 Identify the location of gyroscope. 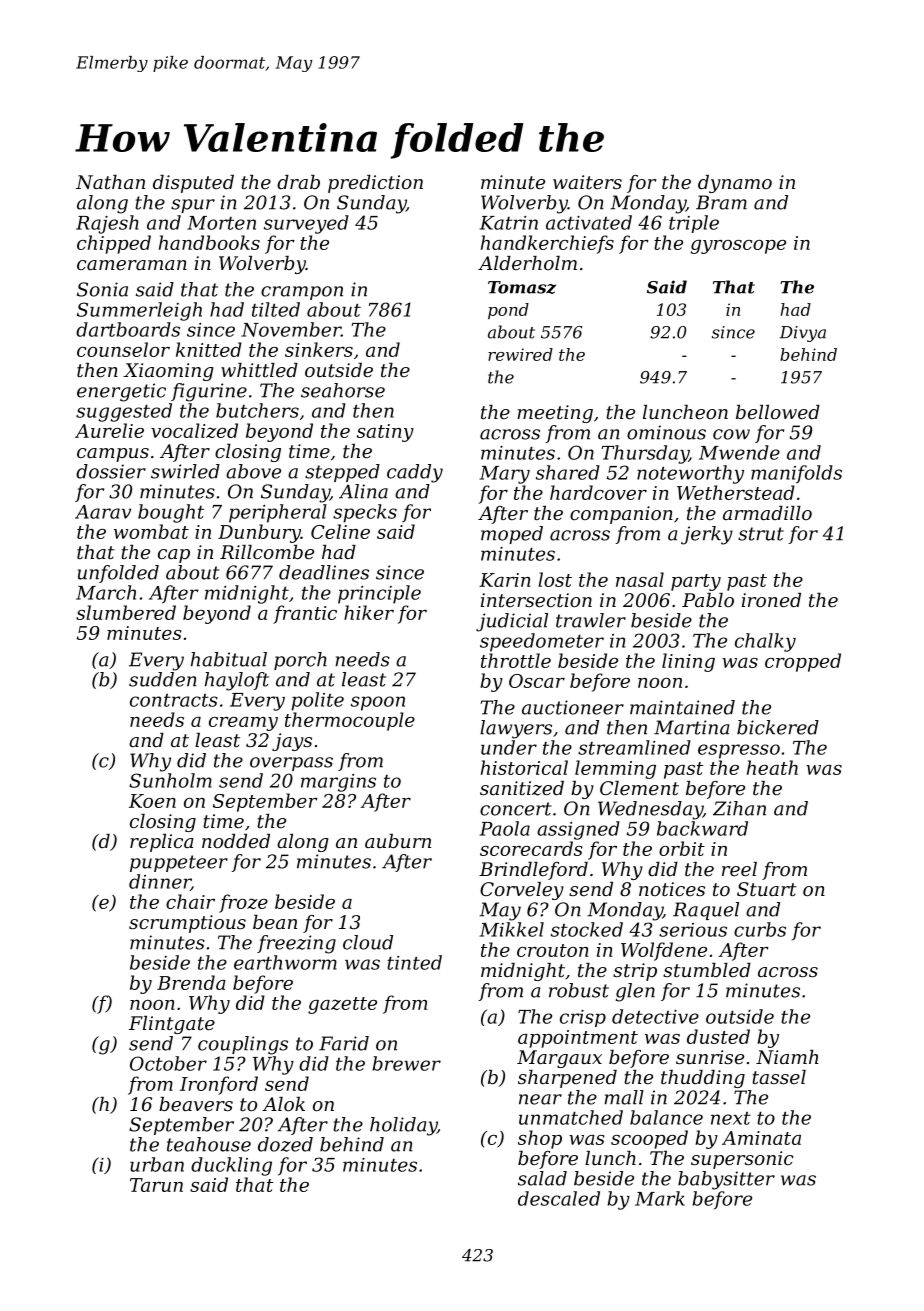
(738, 247).
